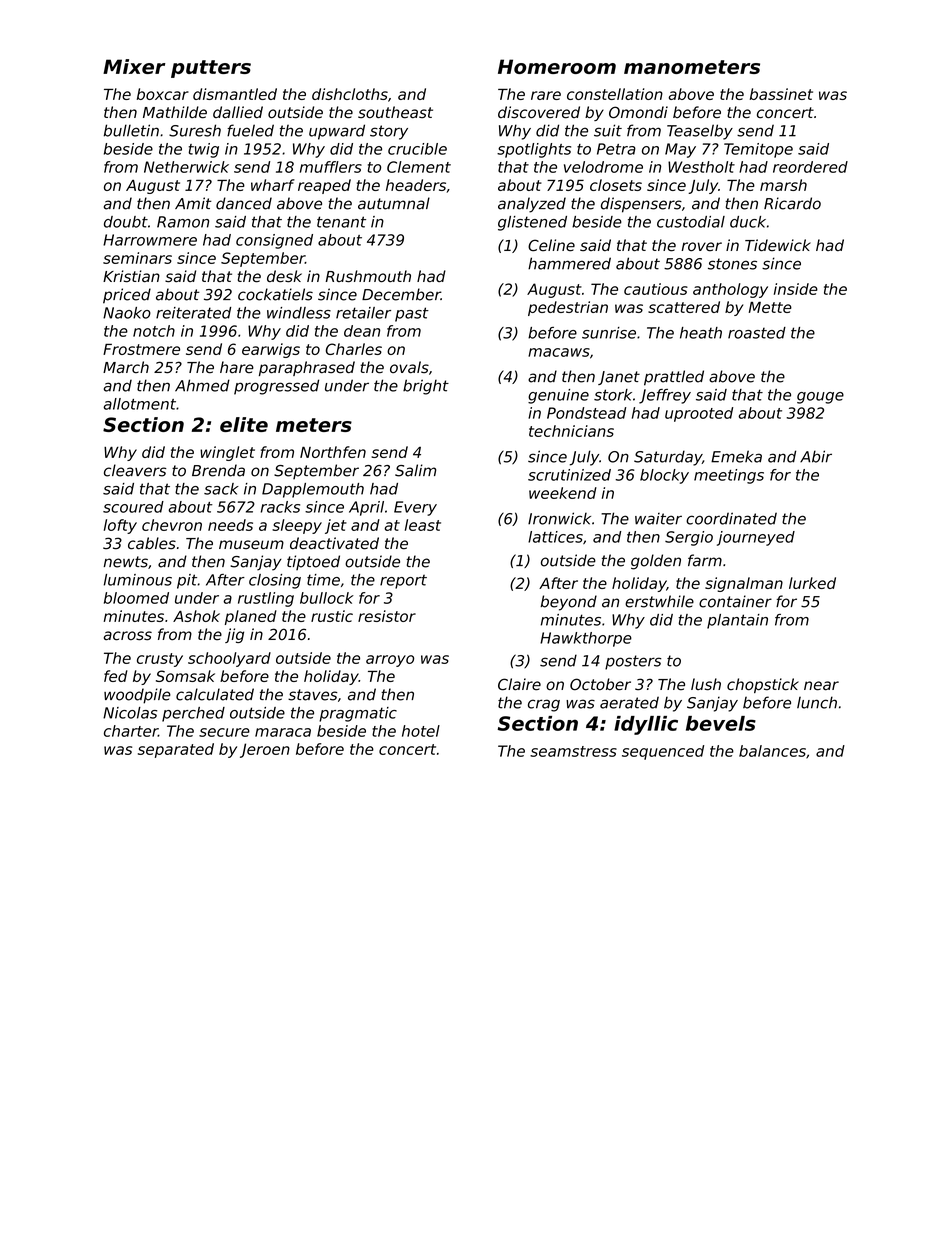 This screenshot has height=1233, width=952. I want to click on Ramon, so click(183, 222).
